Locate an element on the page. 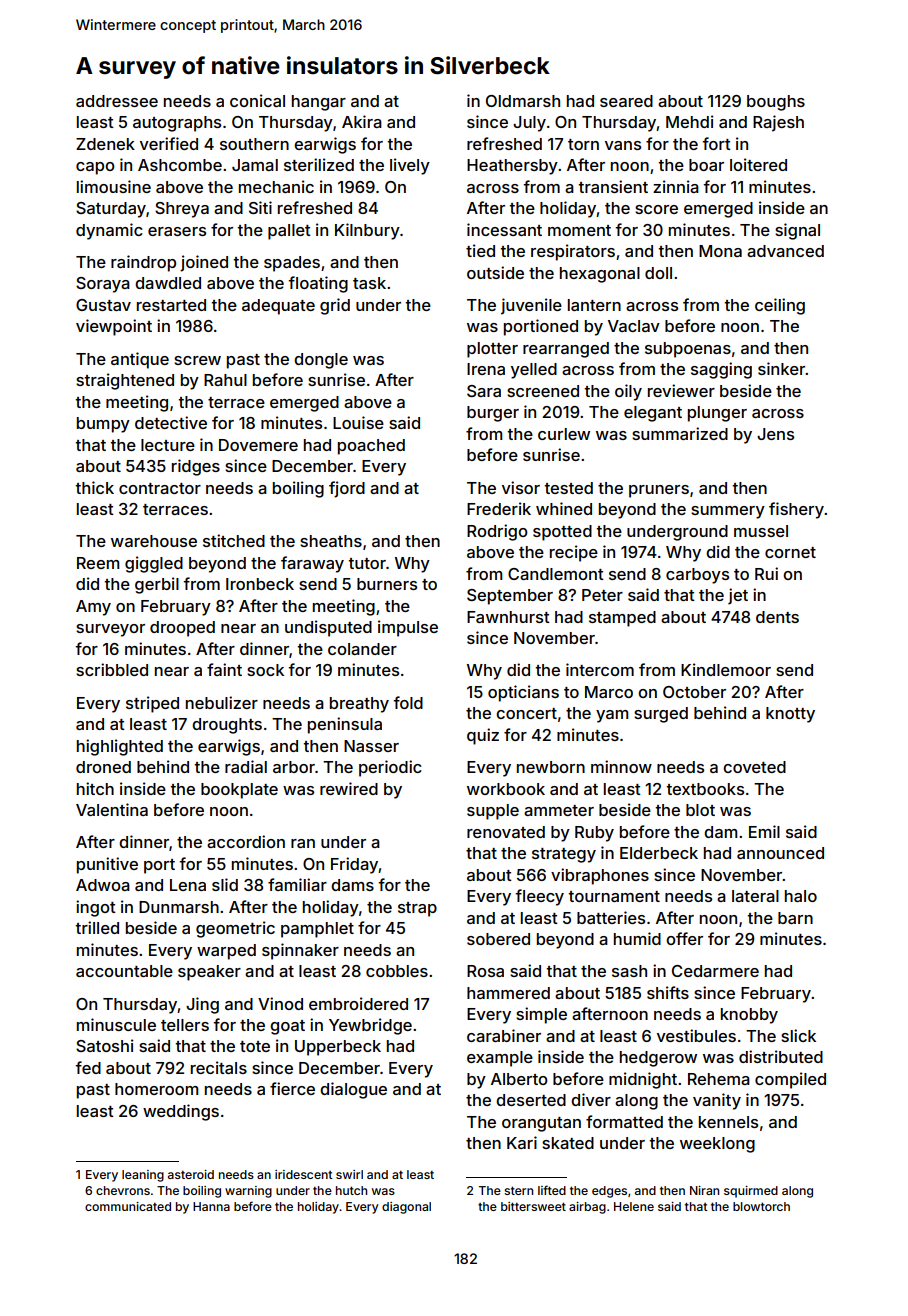 This document has height=1316, width=908. diagonal is located at coordinates (406, 1208).
